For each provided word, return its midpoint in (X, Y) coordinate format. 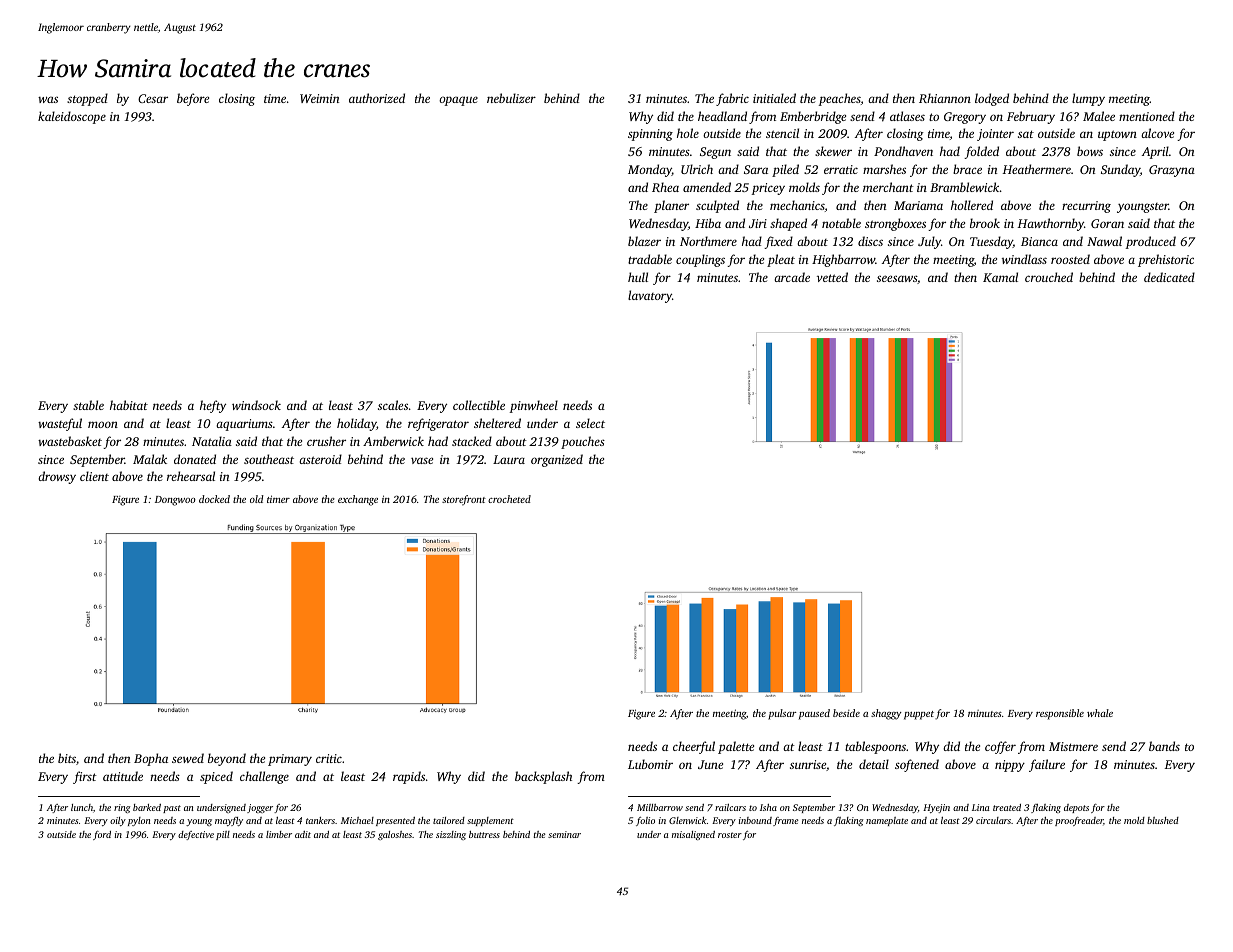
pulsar (782, 714)
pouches (583, 442)
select (590, 423)
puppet (919, 715)
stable (88, 405)
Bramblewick (965, 187)
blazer (644, 241)
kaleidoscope (72, 117)
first (85, 777)
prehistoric (1166, 260)
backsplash (543, 777)
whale (1100, 713)
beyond (227, 759)
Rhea (665, 187)
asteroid (320, 459)
